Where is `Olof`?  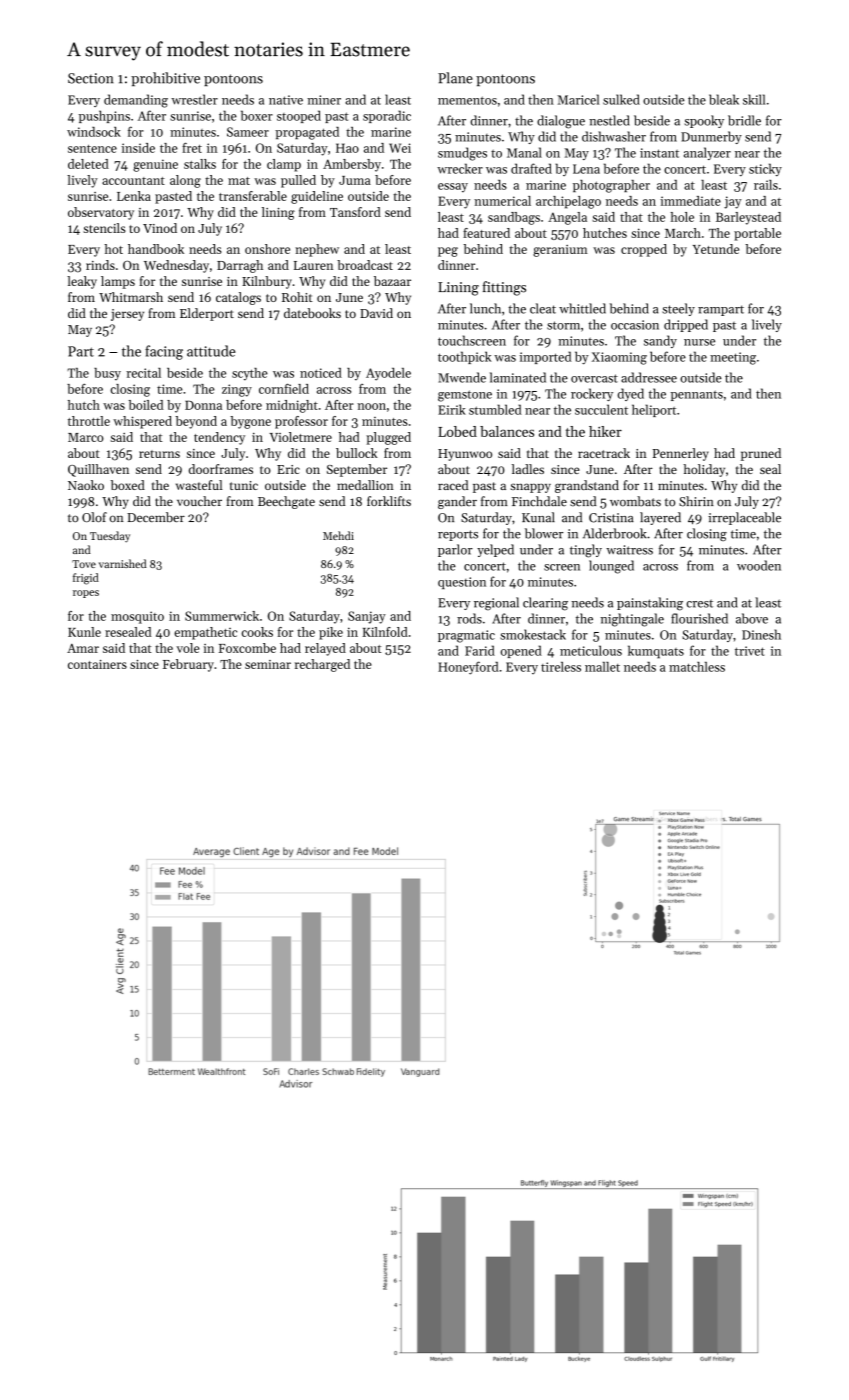
Olof is located at coordinates (94, 517).
